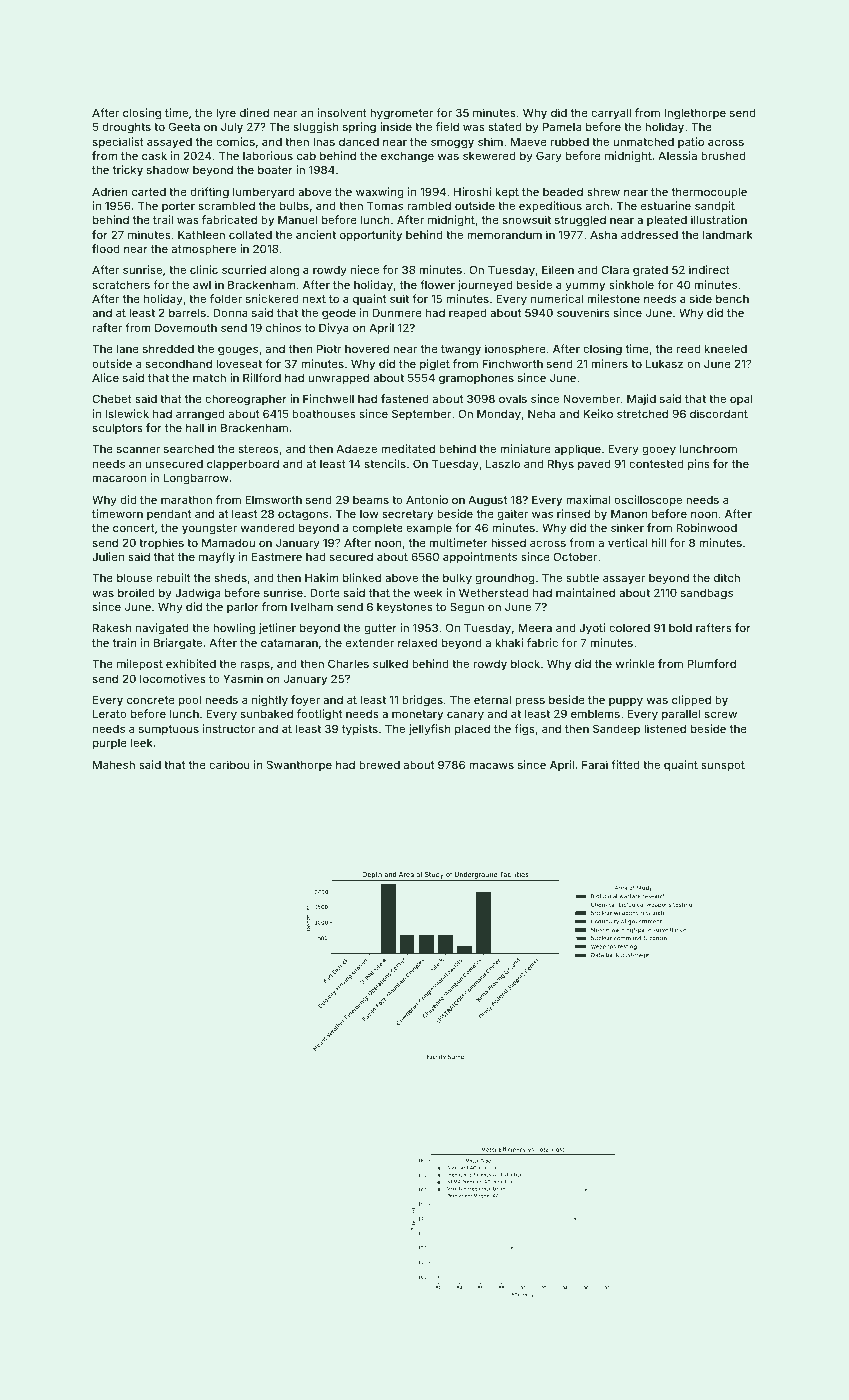  What do you see at coordinates (490, 141) in the document?
I see `shim` at bounding box center [490, 141].
